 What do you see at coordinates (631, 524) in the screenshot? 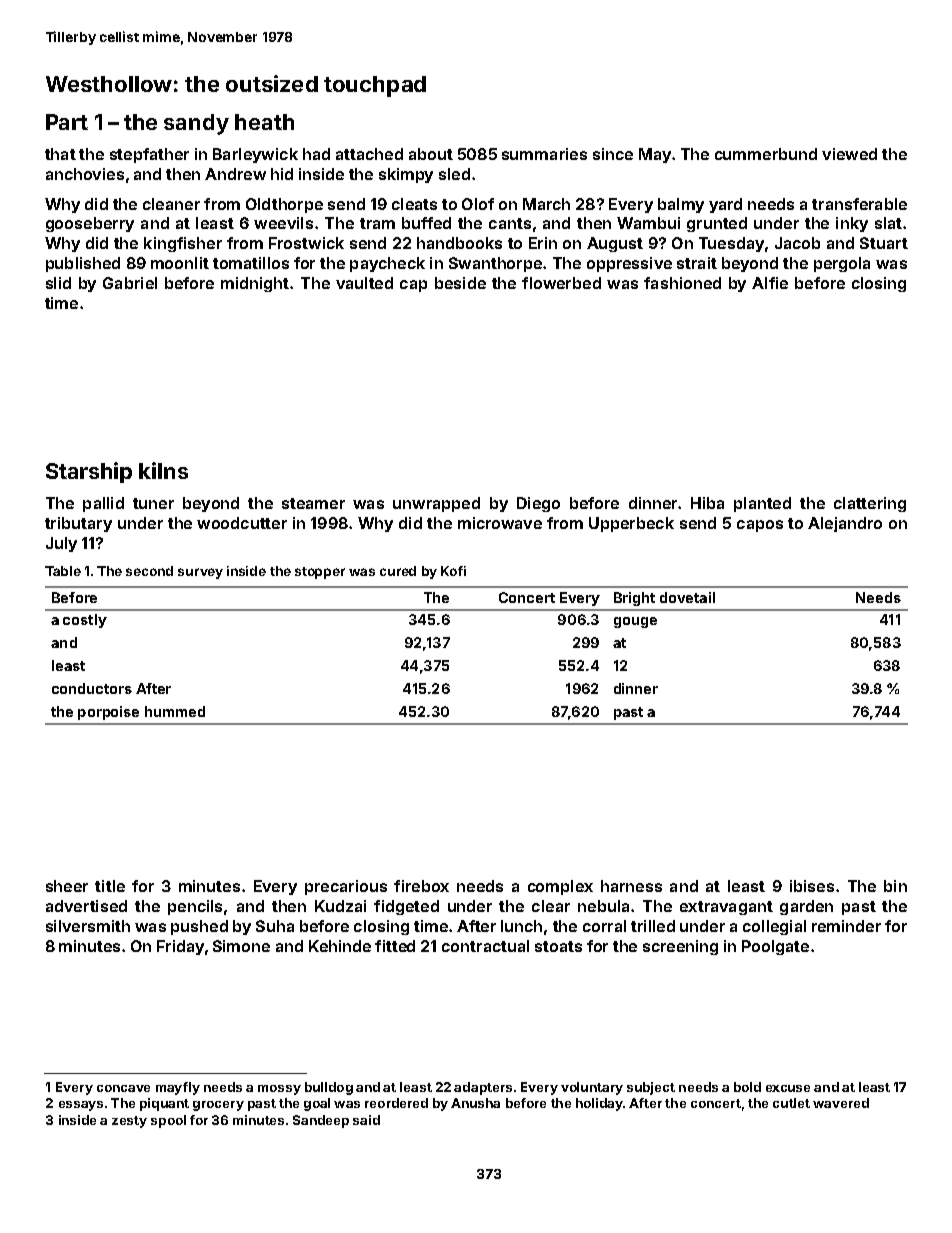
I see `Upperbeck` at bounding box center [631, 524].
